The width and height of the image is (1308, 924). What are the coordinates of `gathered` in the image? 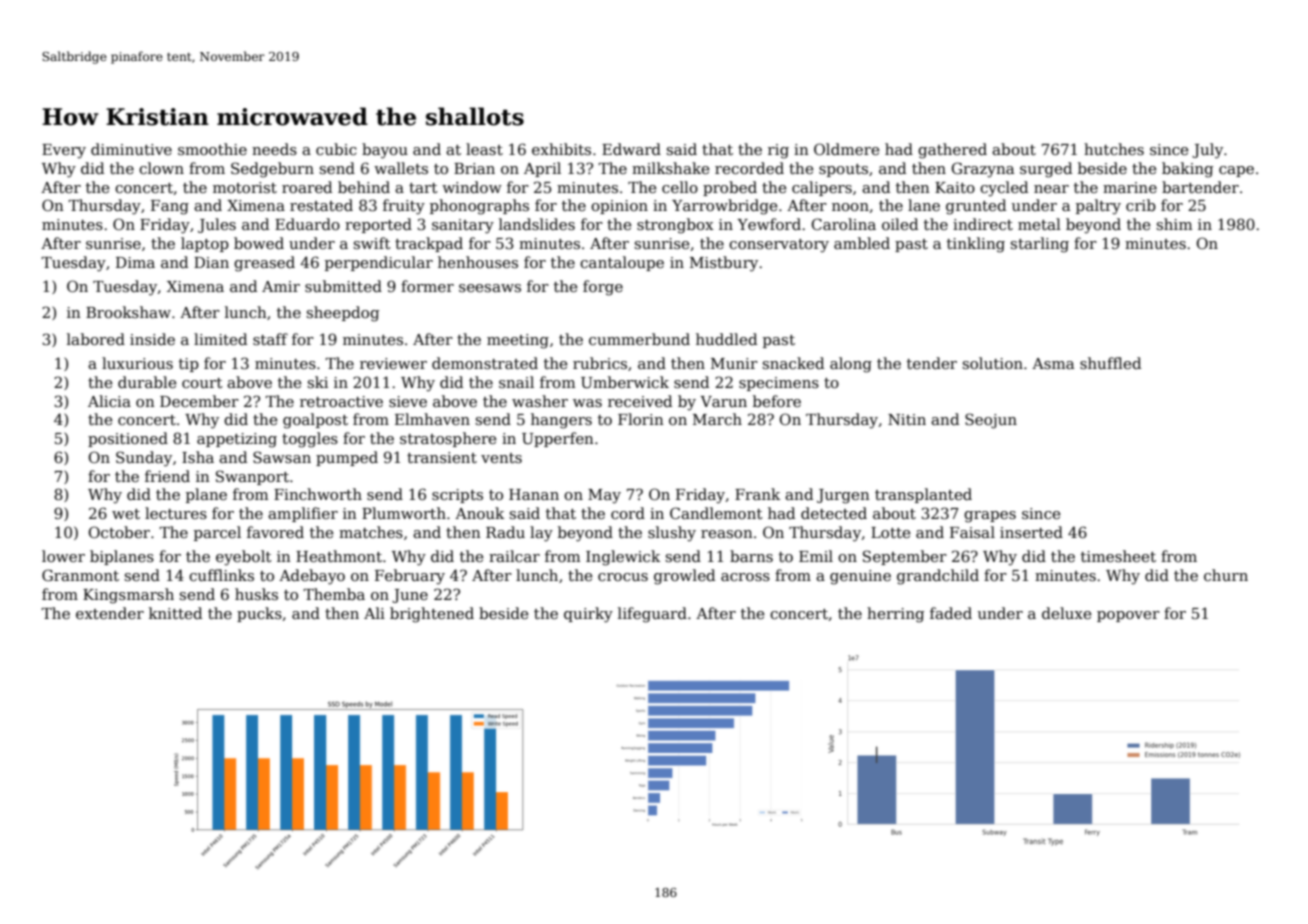 It's located at (952, 151).
